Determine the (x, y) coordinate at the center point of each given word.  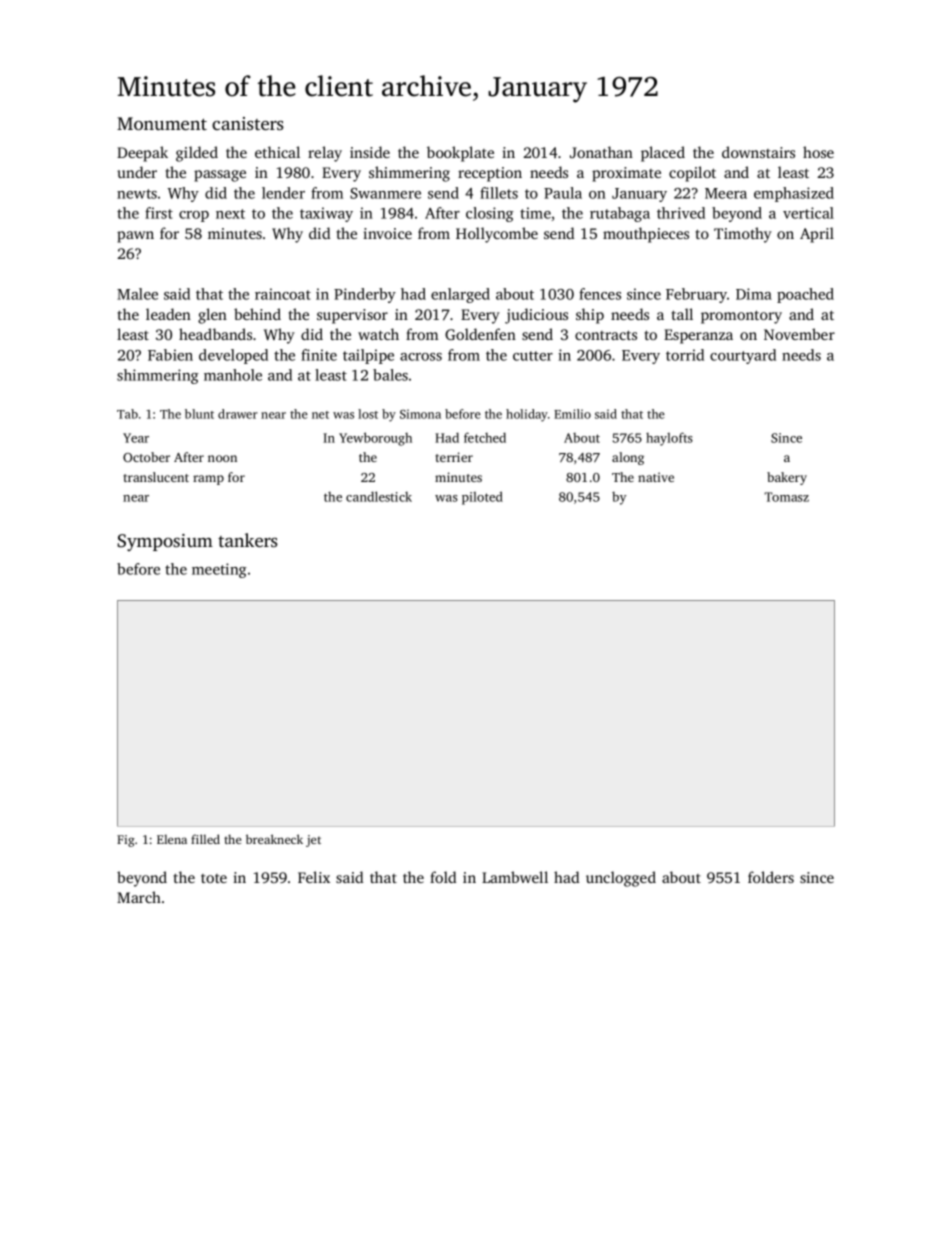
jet (313, 841)
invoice (387, 233)
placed (663, 154)
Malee (137, 294)
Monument (162, 123)
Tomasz (786, 497)
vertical (808, 213)
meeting (219, 570)
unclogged (621, 879)
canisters (248, 123)
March (139, 897)
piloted (482, 498)
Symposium (165, 542)
